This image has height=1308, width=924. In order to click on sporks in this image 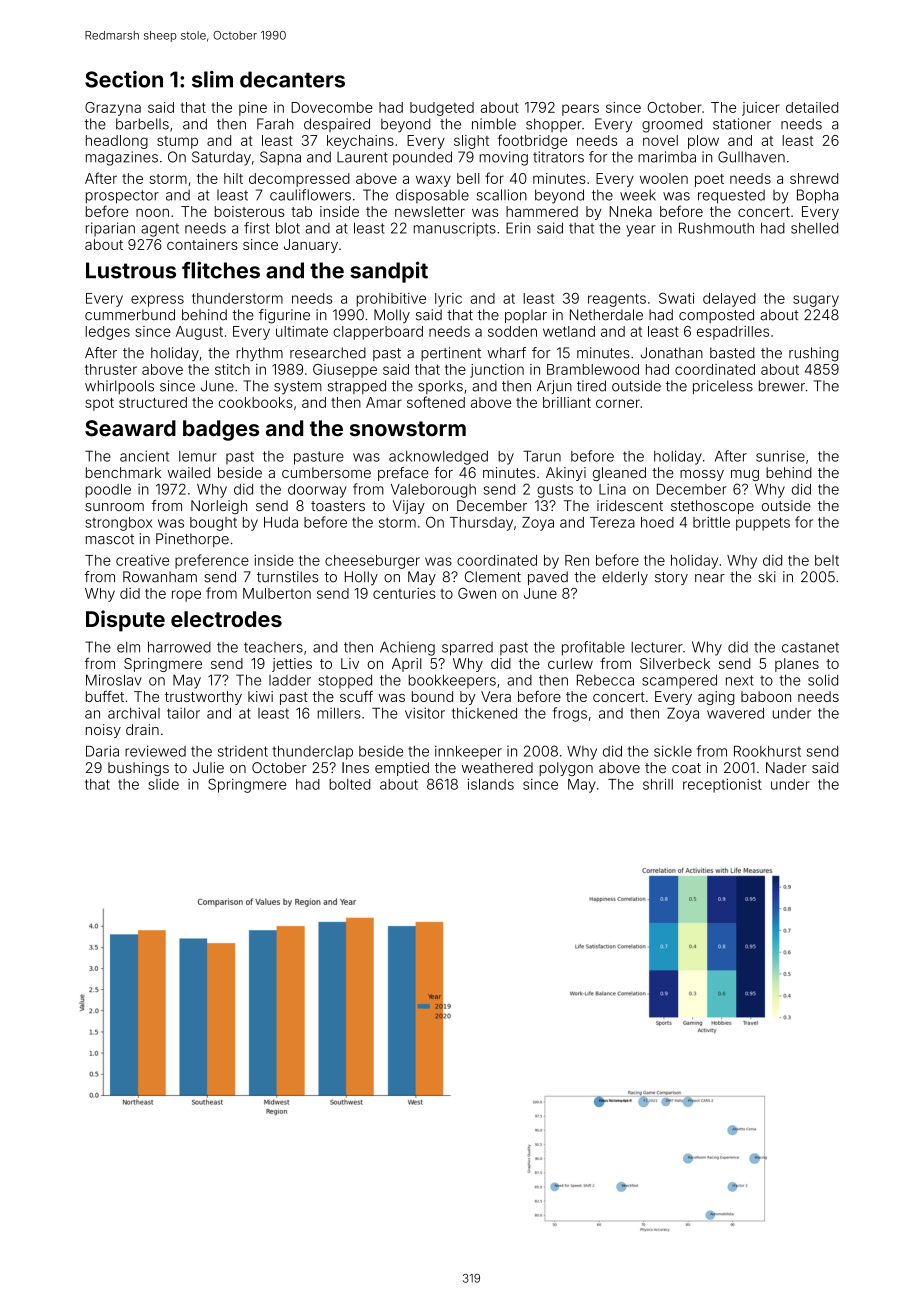, I will do `click(440, 387)`.
